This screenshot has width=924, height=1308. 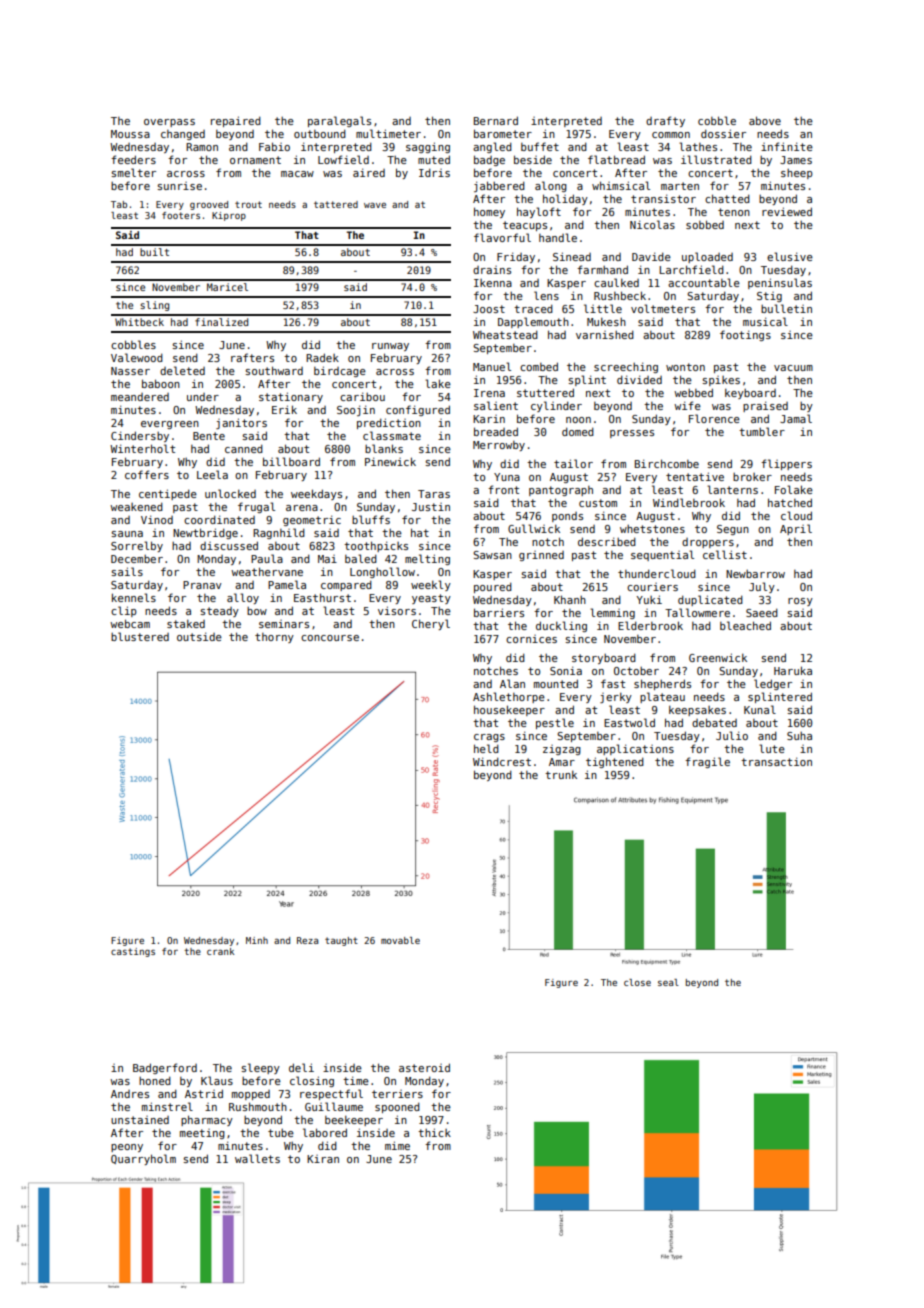 I want to click on tattered, so click(x=336, y=204).
